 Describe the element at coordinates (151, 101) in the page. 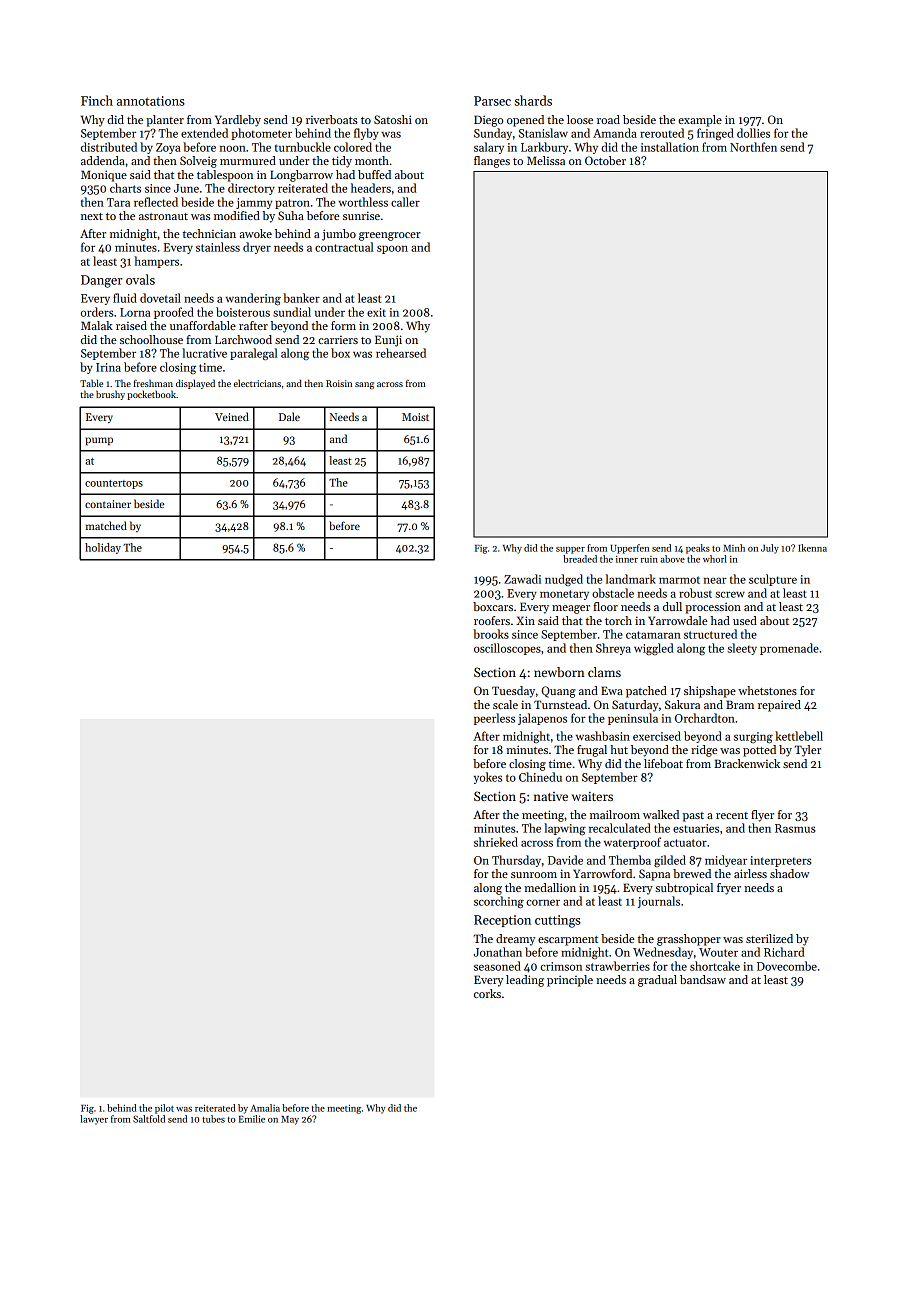

I see `annotations` at that location.
